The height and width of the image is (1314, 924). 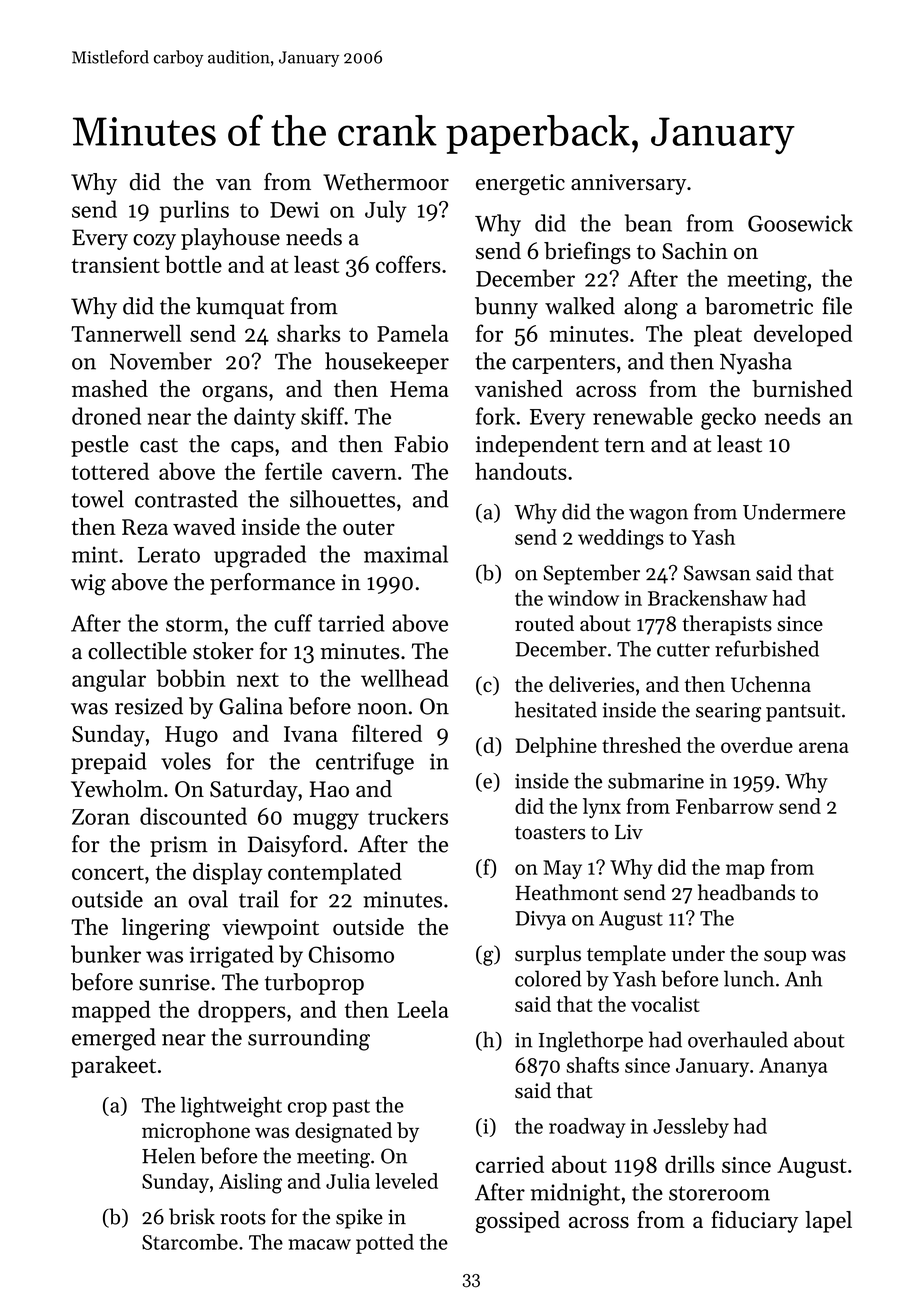 What do you see at coordinates (329, 789) in the image?
I see `Hao` at bounding box center [329, 789].
